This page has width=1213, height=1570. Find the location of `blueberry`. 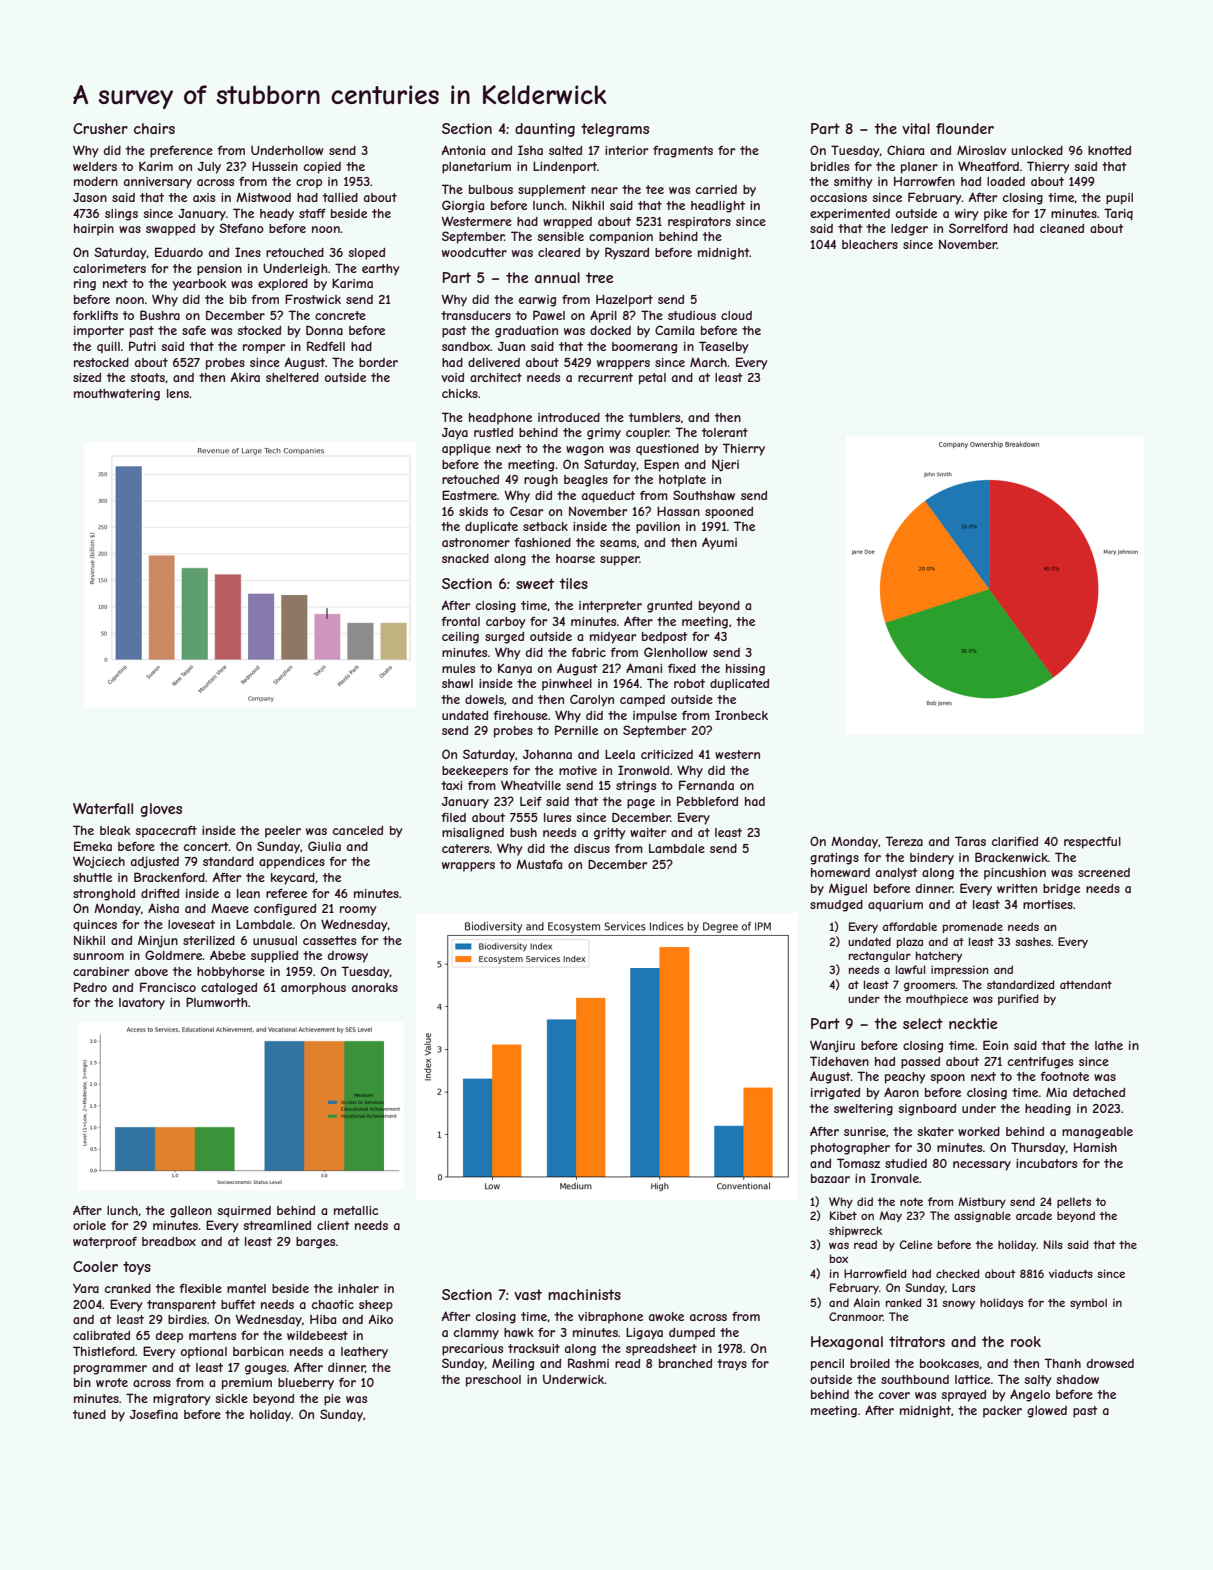

blueberry is located at coordinates (306, 1384).
